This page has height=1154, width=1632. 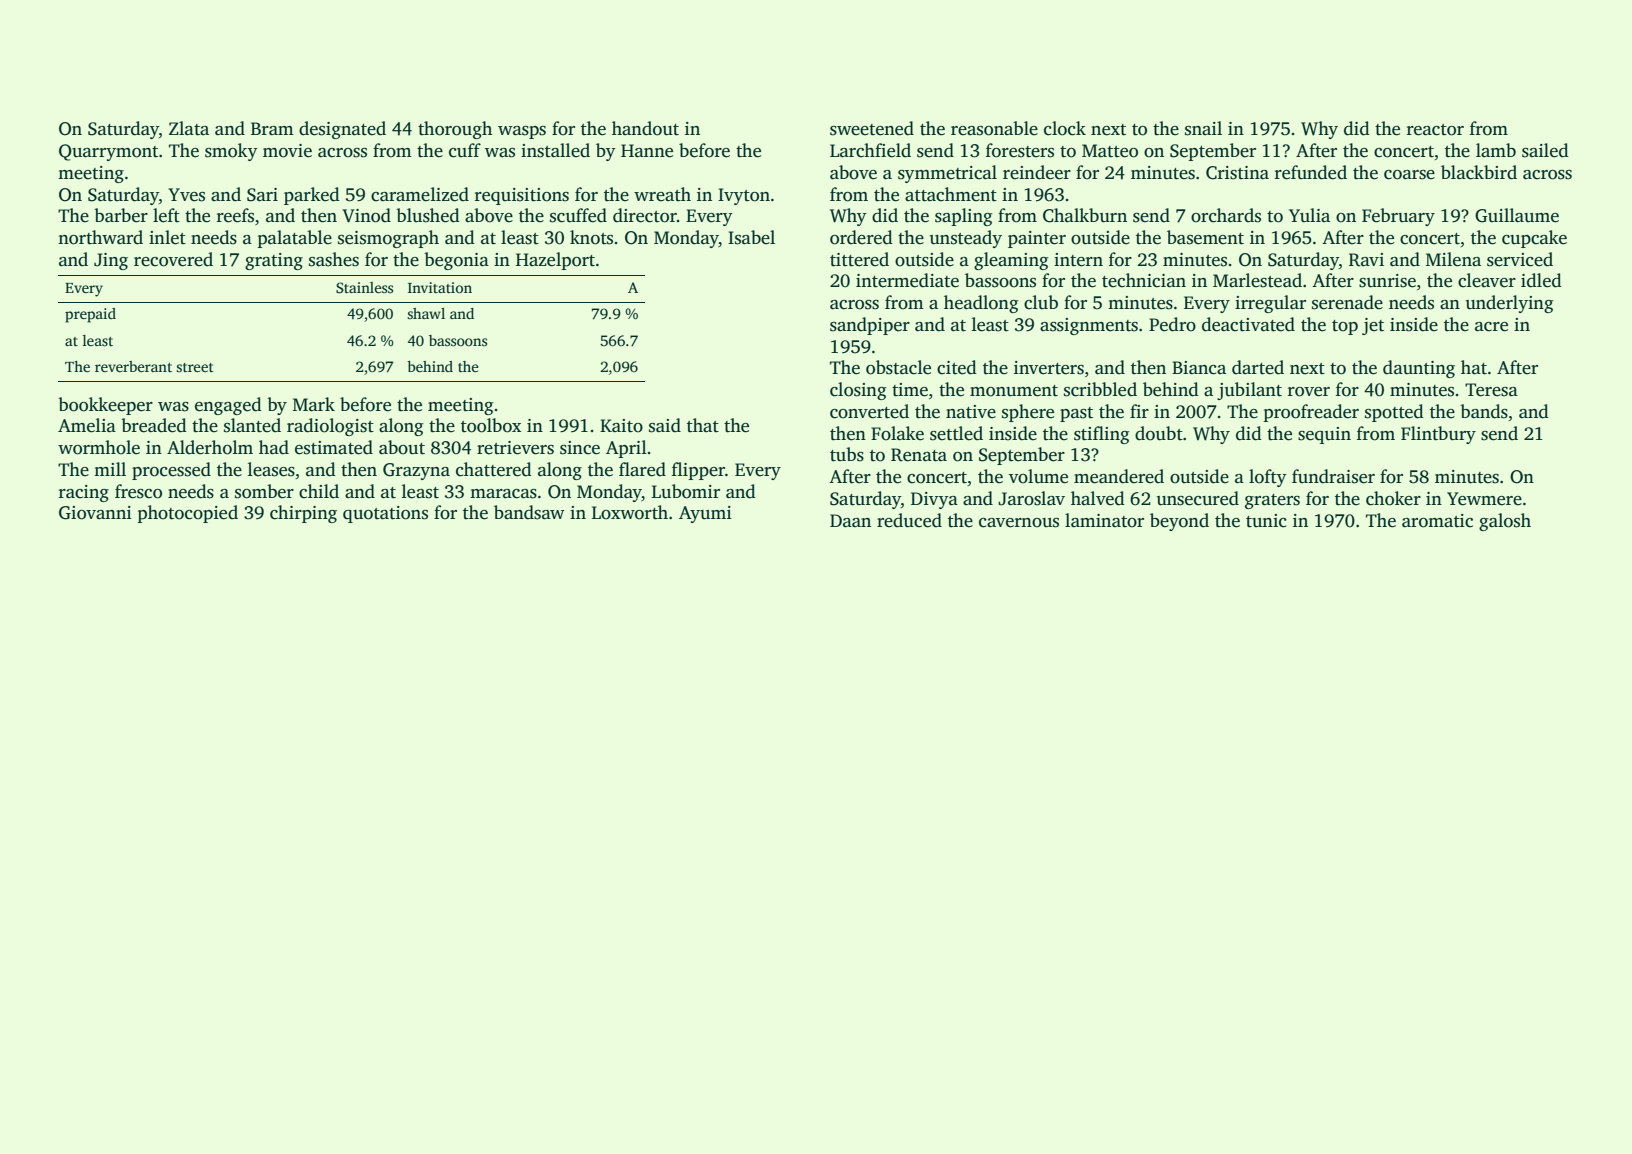 I want to click on handout, so click(x=645, y=128).
